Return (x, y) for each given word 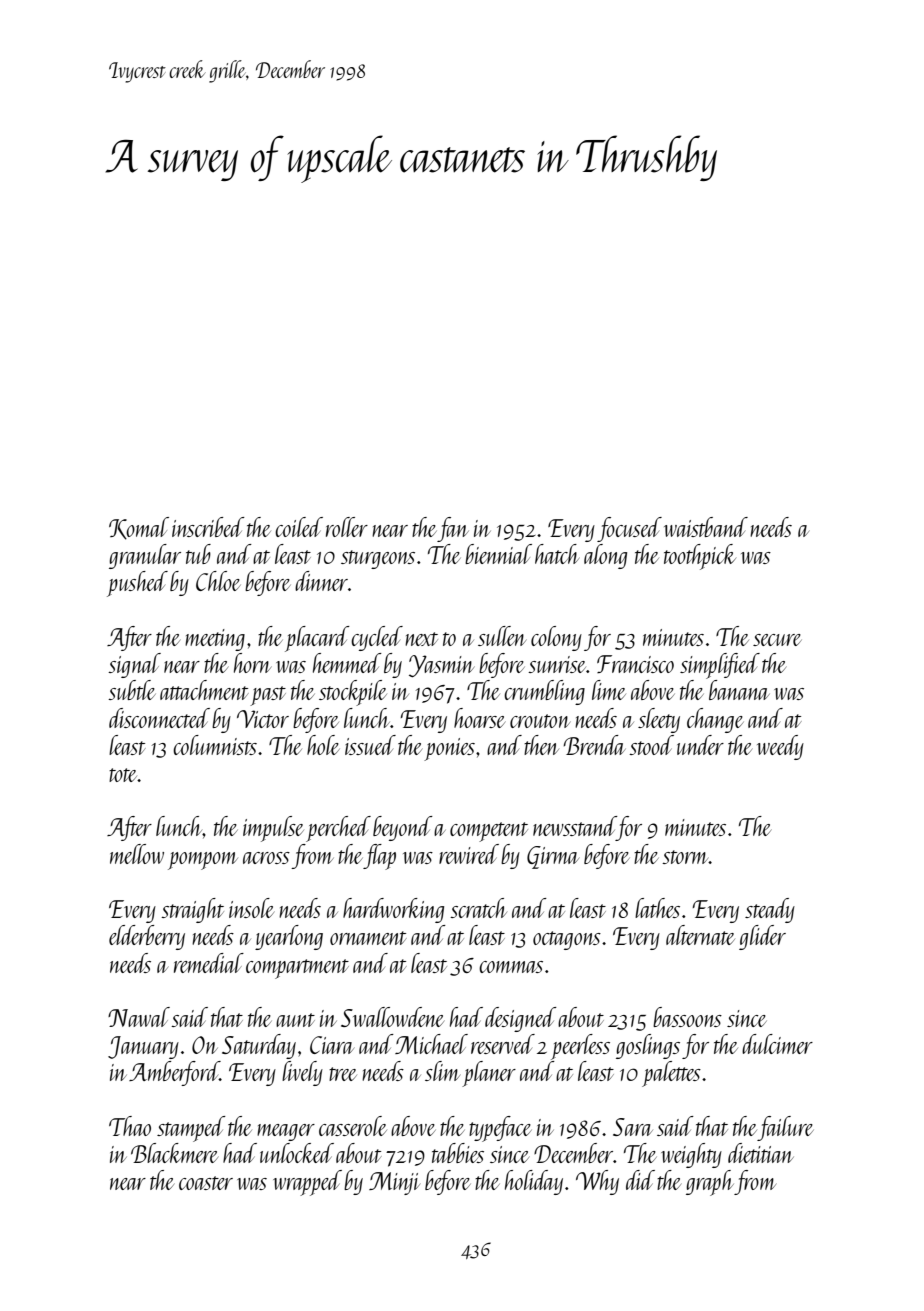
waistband (706, 527)
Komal (139, 528)
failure (786, 1128)
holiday (534, 1182)
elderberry (147, 937)
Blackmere (174, 1153)
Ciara (332, 1045)
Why (597, 1182)
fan (453, 529)
